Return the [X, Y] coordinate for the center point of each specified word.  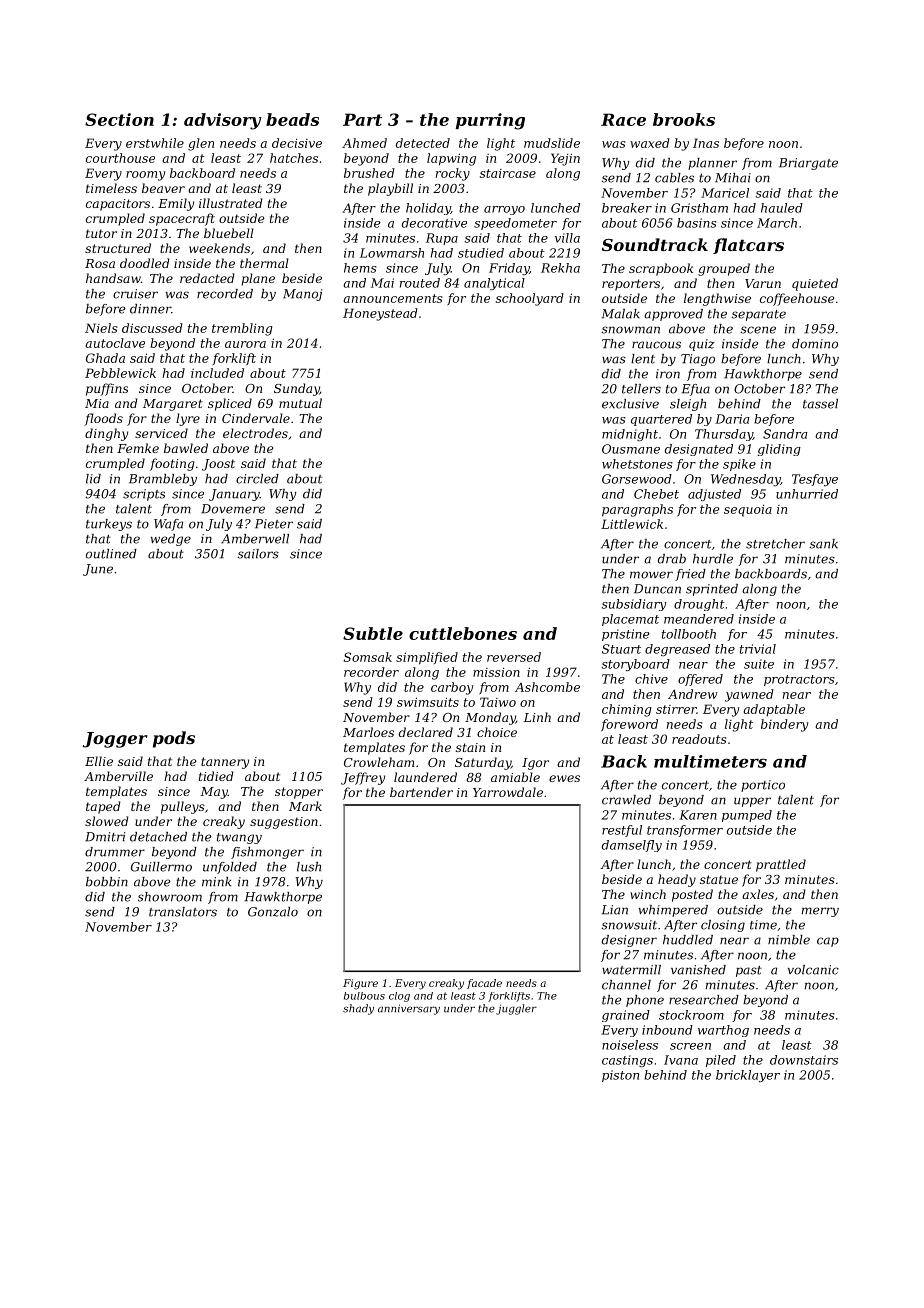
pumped [747, 816]
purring [490, 121]
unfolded [230, 868]
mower [651, 575]
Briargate [808, 164]
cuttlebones [463, 633]
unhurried [807, 494]
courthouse [120, 158]
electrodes [255, 433]
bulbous [364, 996]
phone [645, 1001]
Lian [615, 910]
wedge [171, 540]
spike [739, 465]
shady [358, 1009]
